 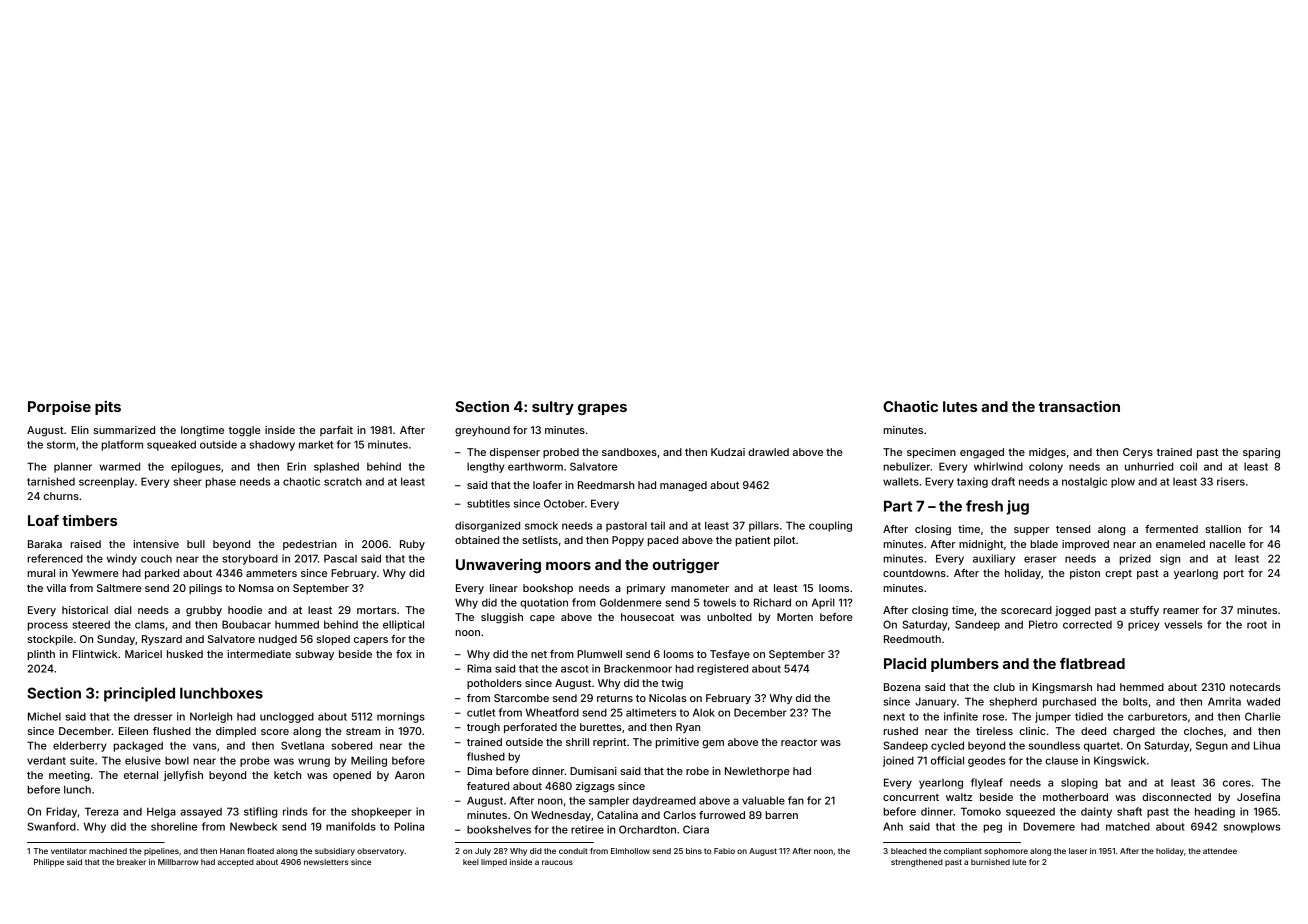 I want to click on notecards, so click(x=1255, y=687).
